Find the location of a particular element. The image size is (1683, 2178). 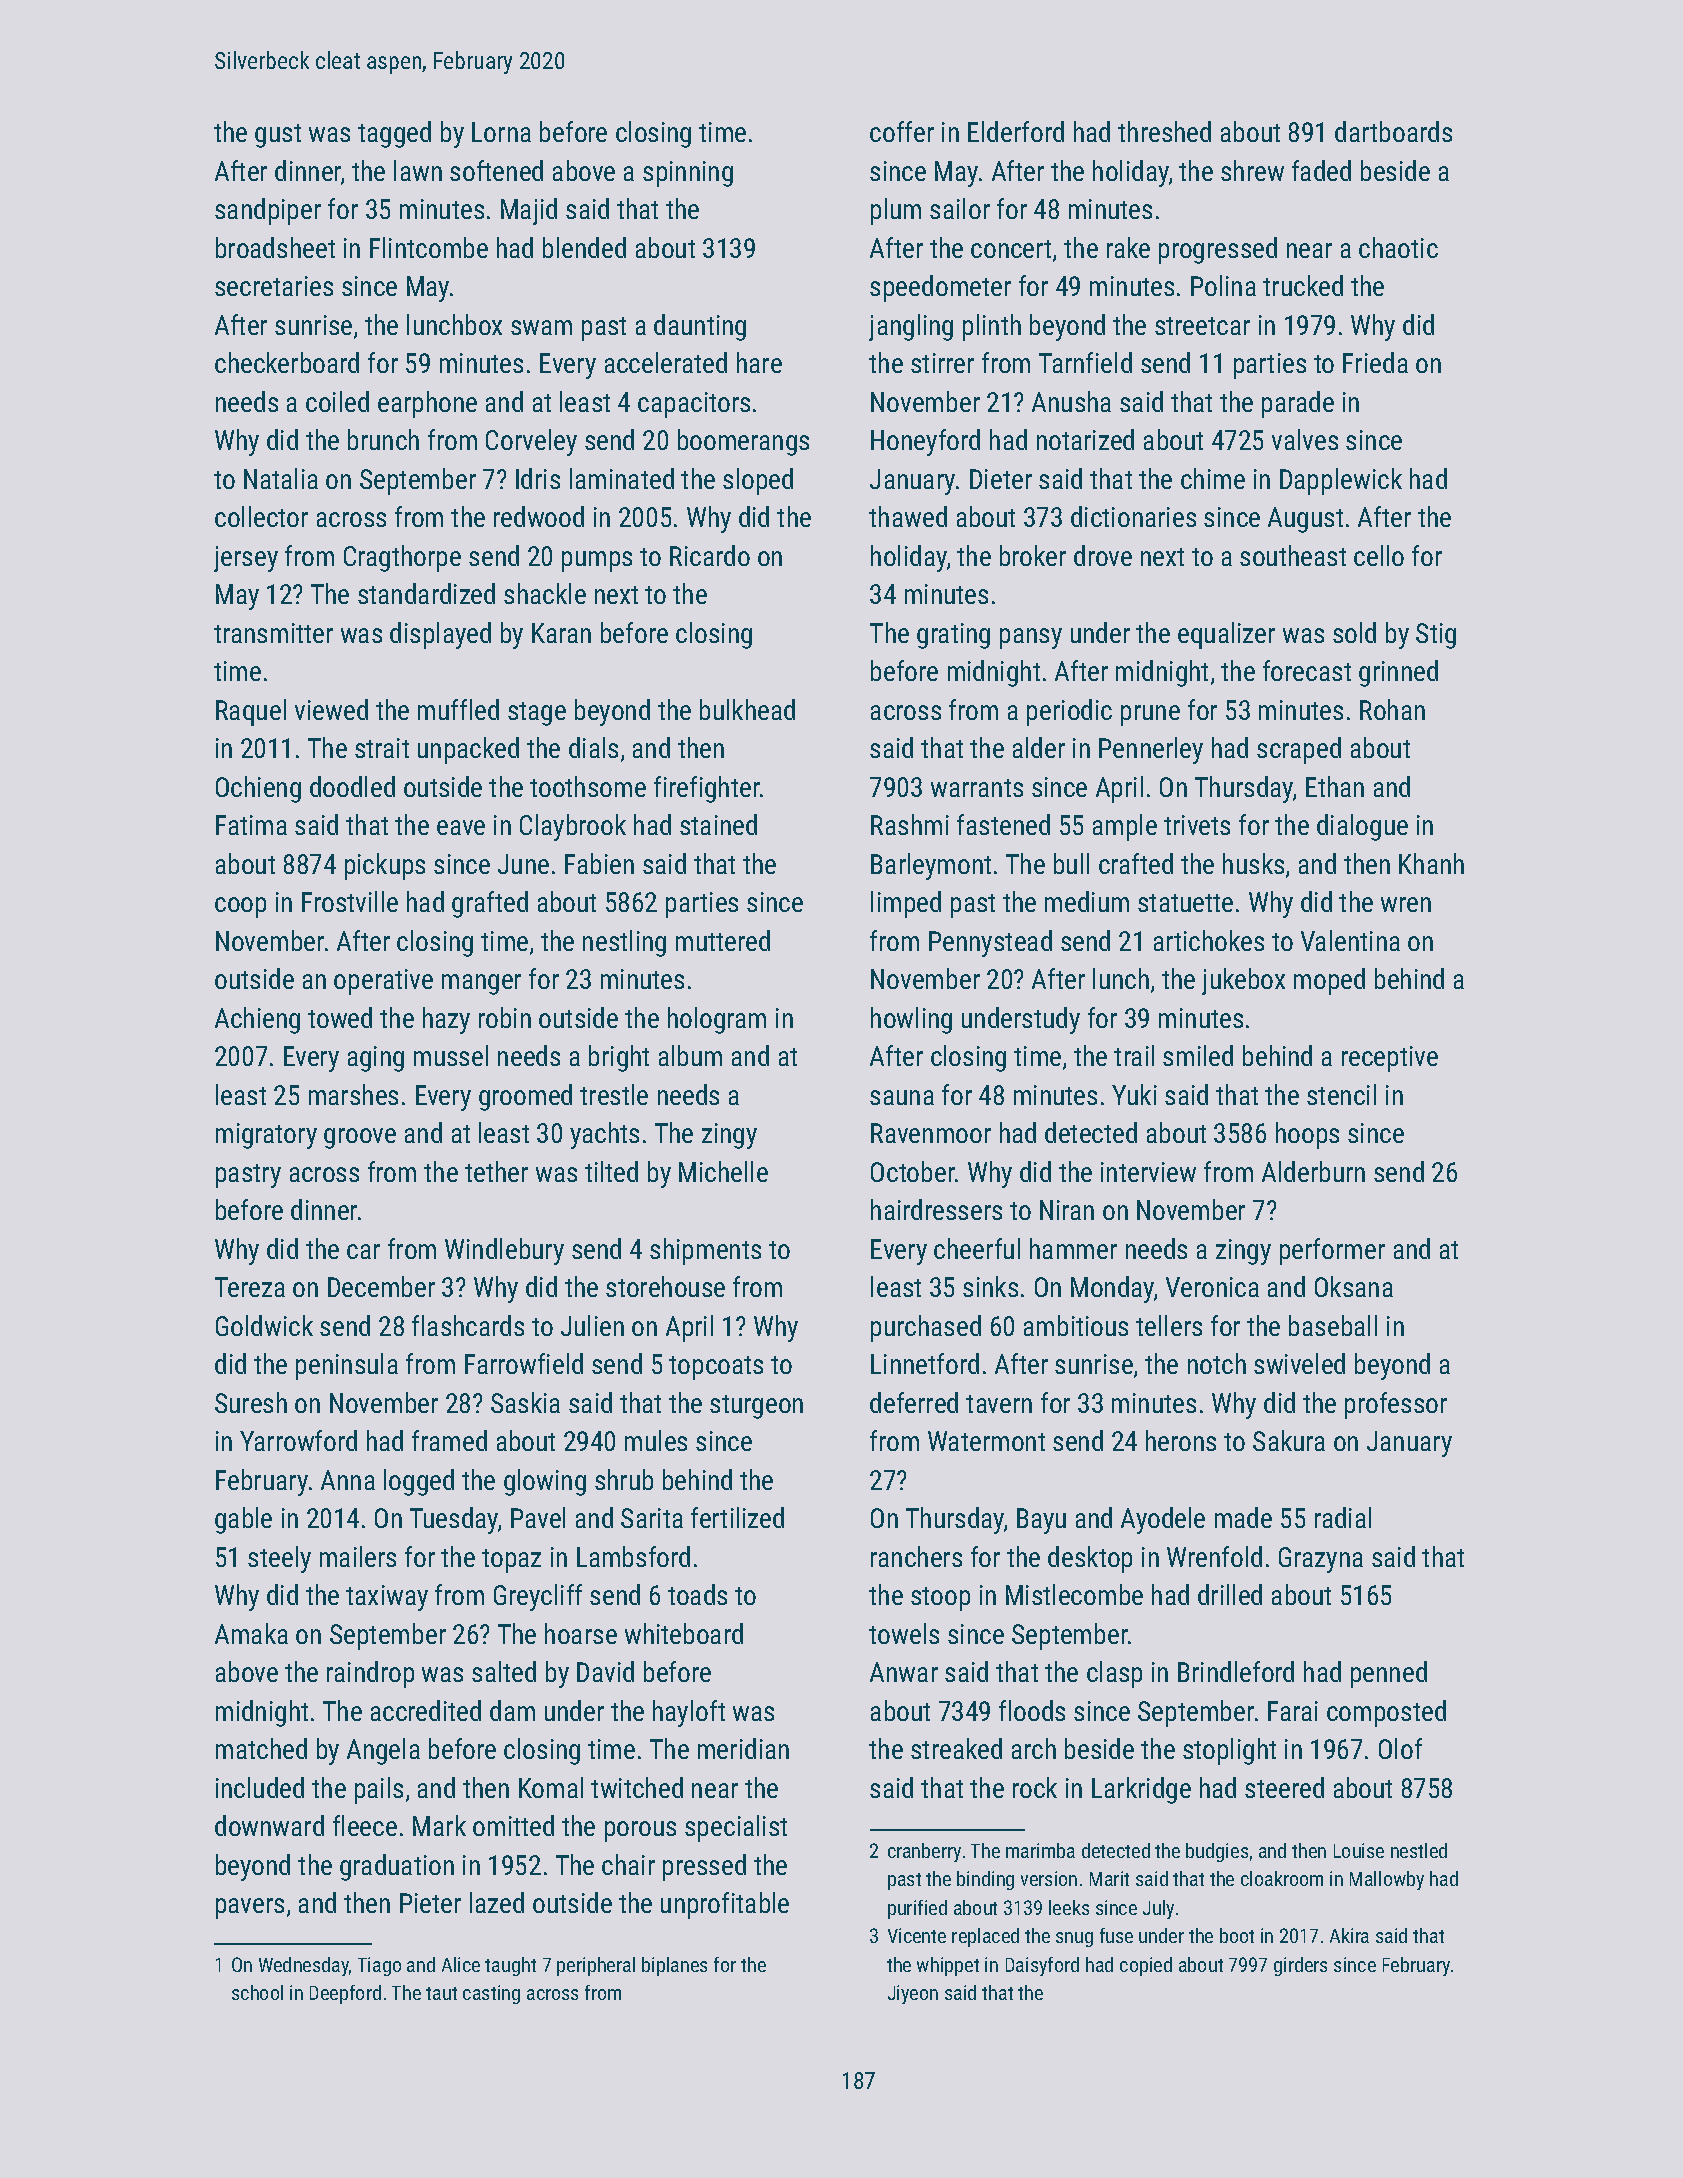

bulkhead is located at coordinates (747, 709).
